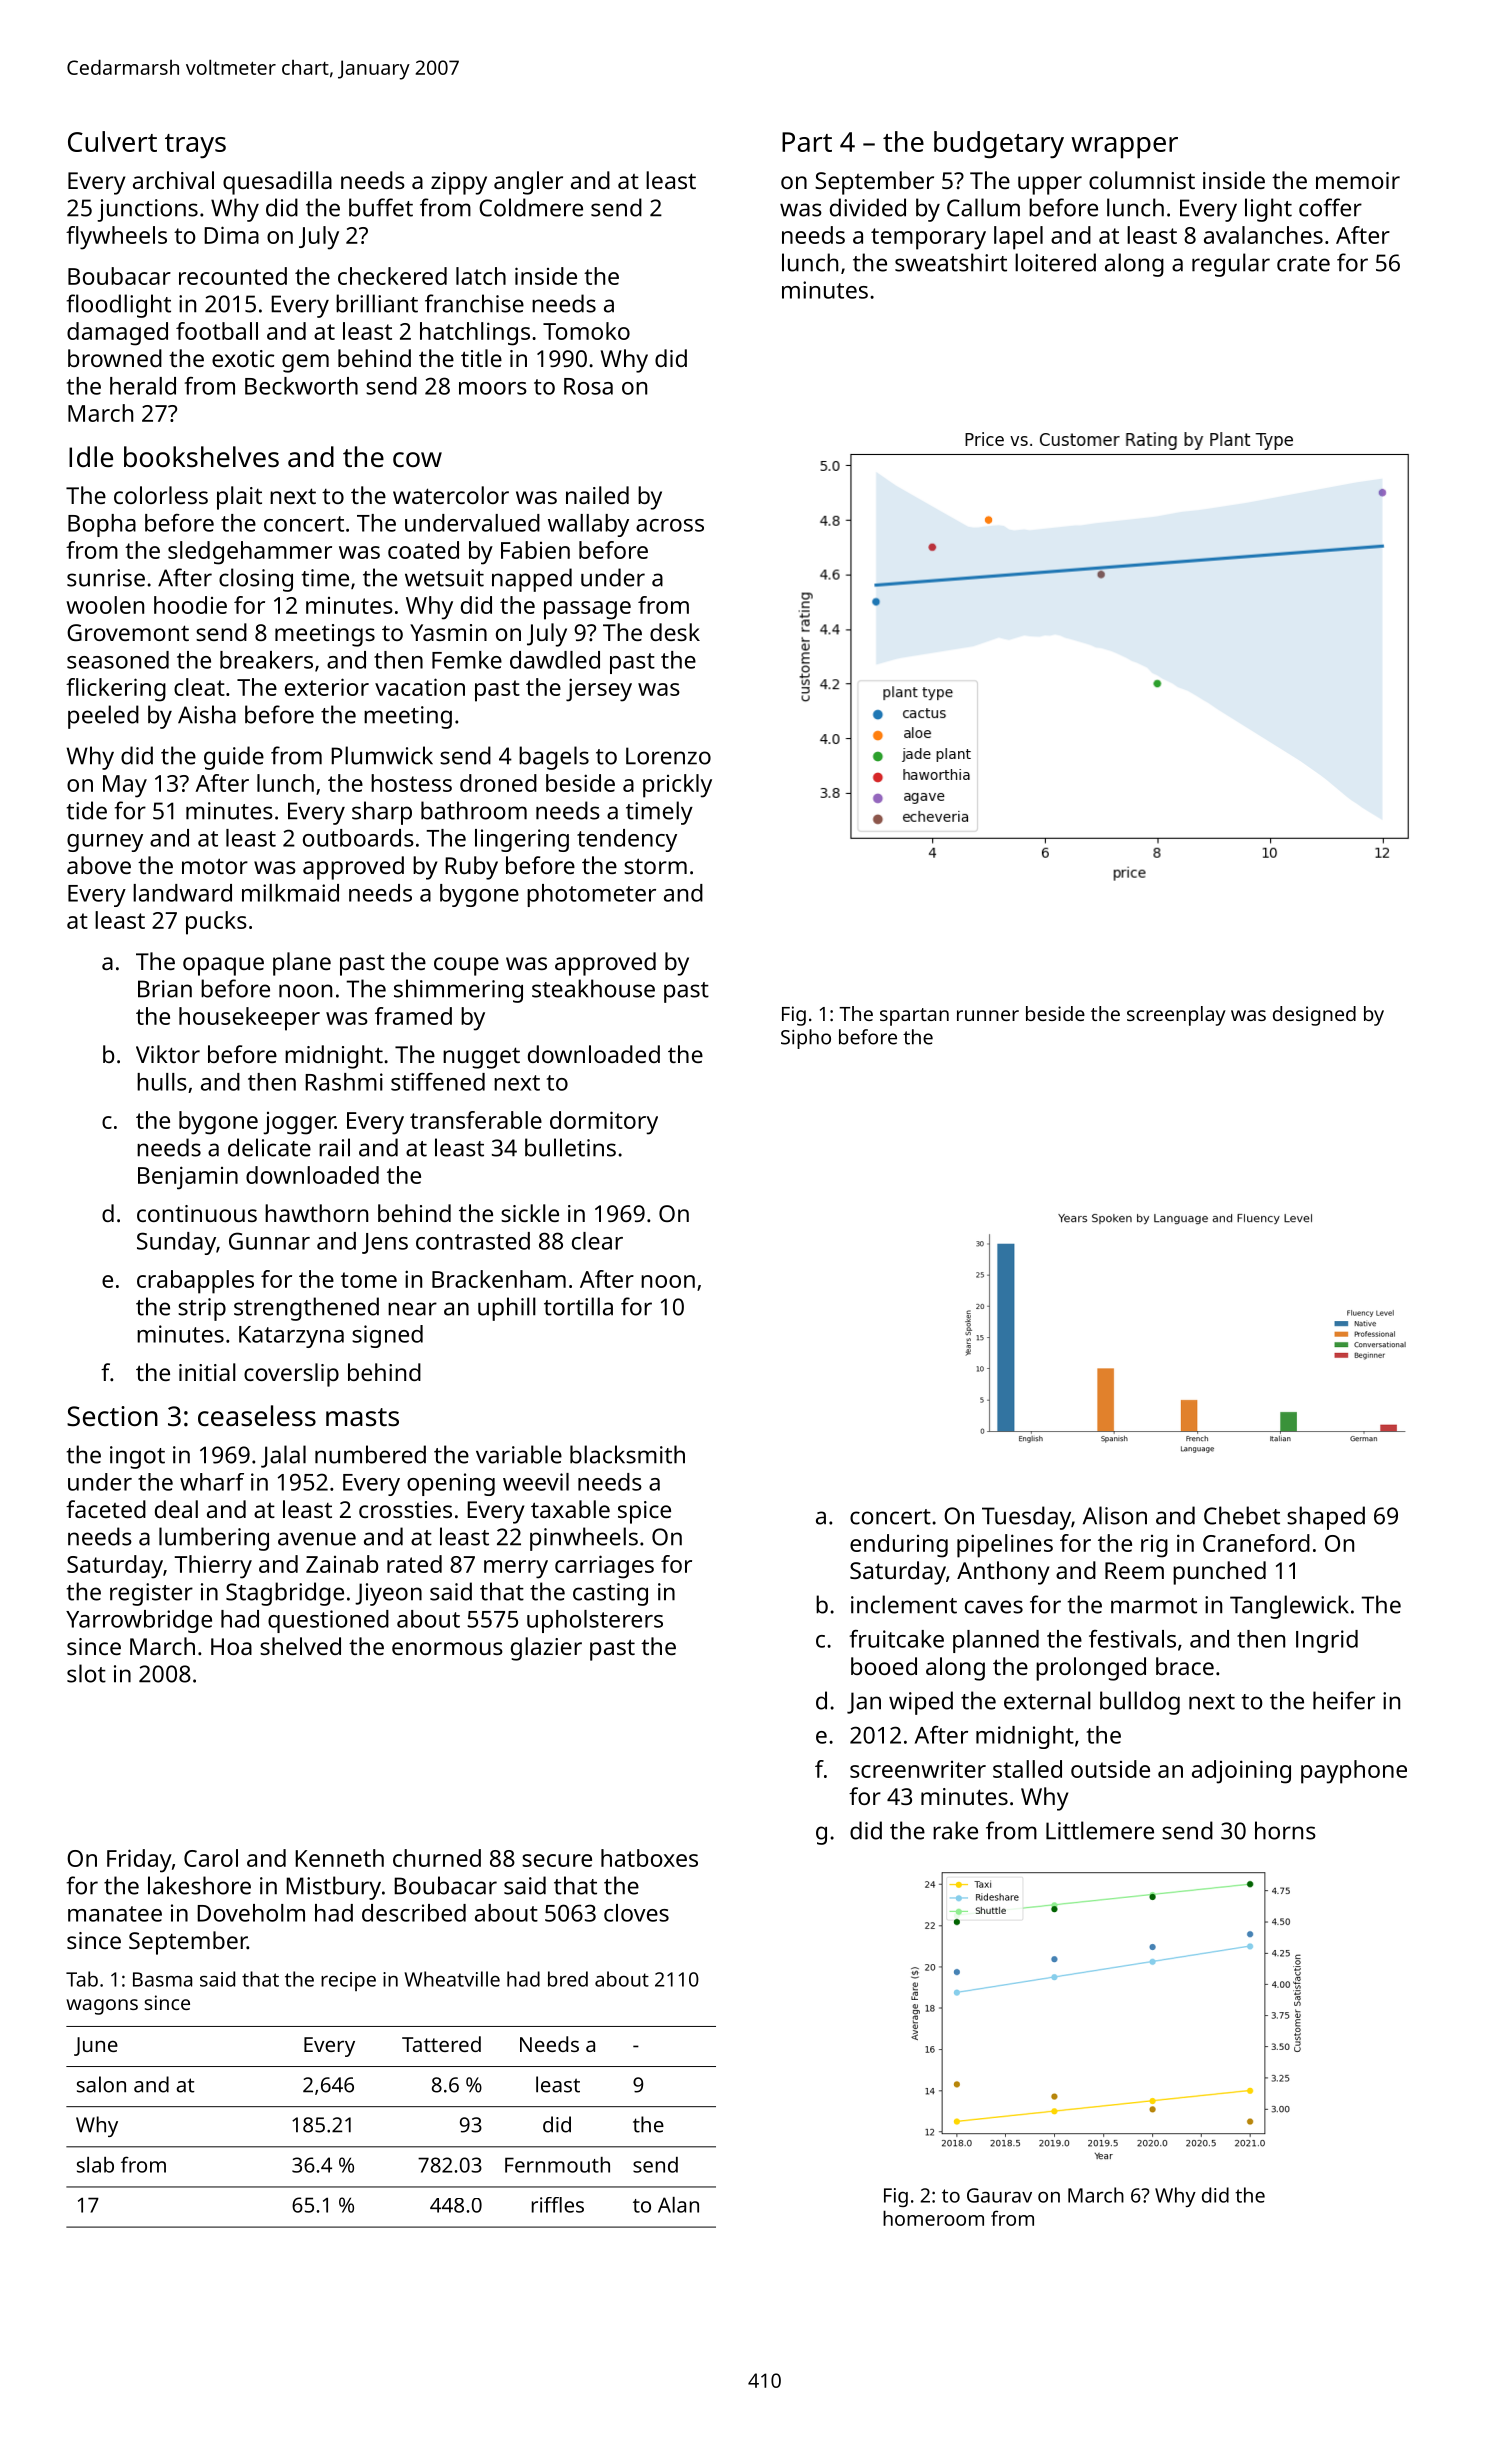  I want to click on screenplay, so click(1176, 1016).
